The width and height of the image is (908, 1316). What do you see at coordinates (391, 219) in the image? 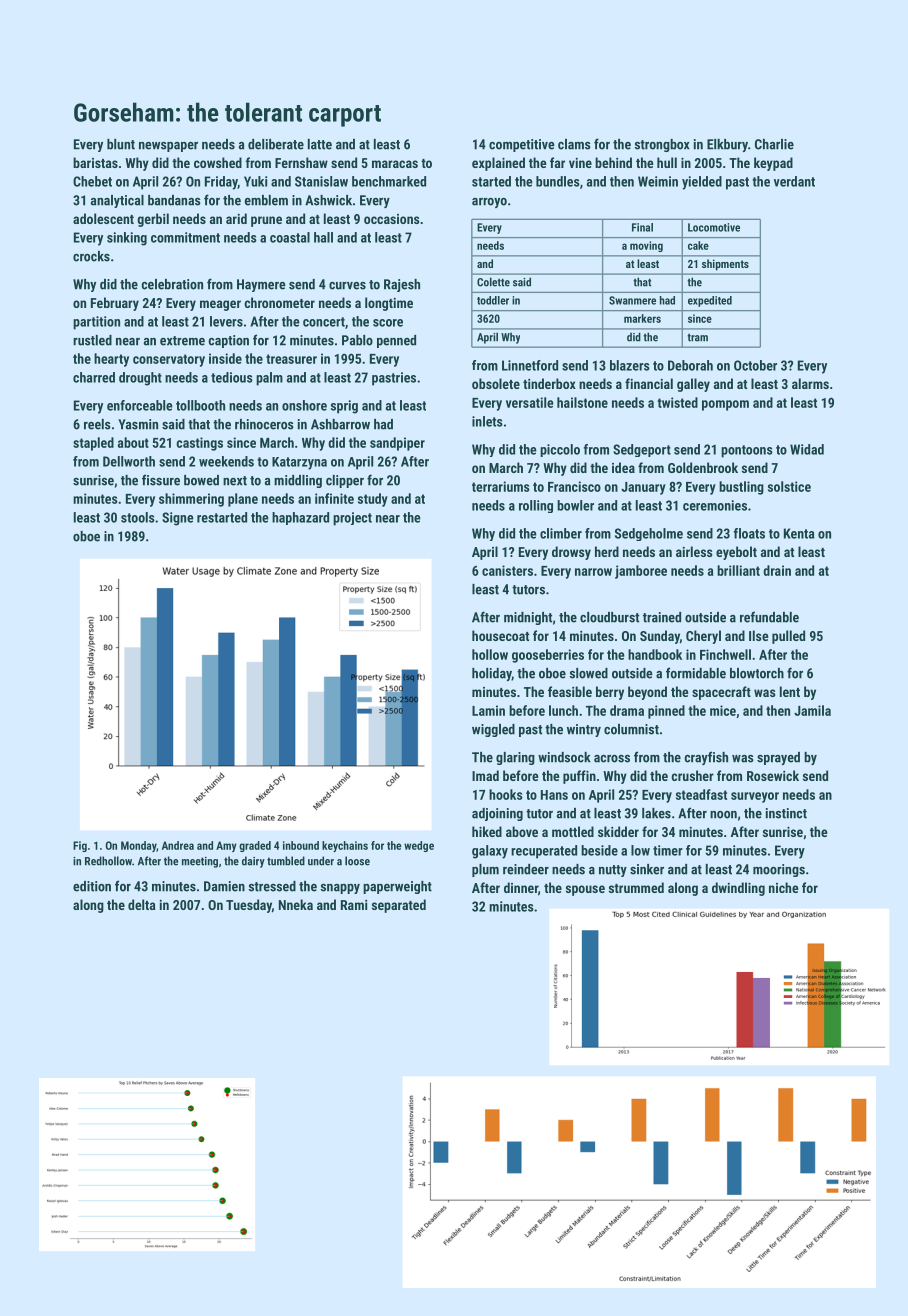
I see `occasions` at bounding box center [391, 219].
